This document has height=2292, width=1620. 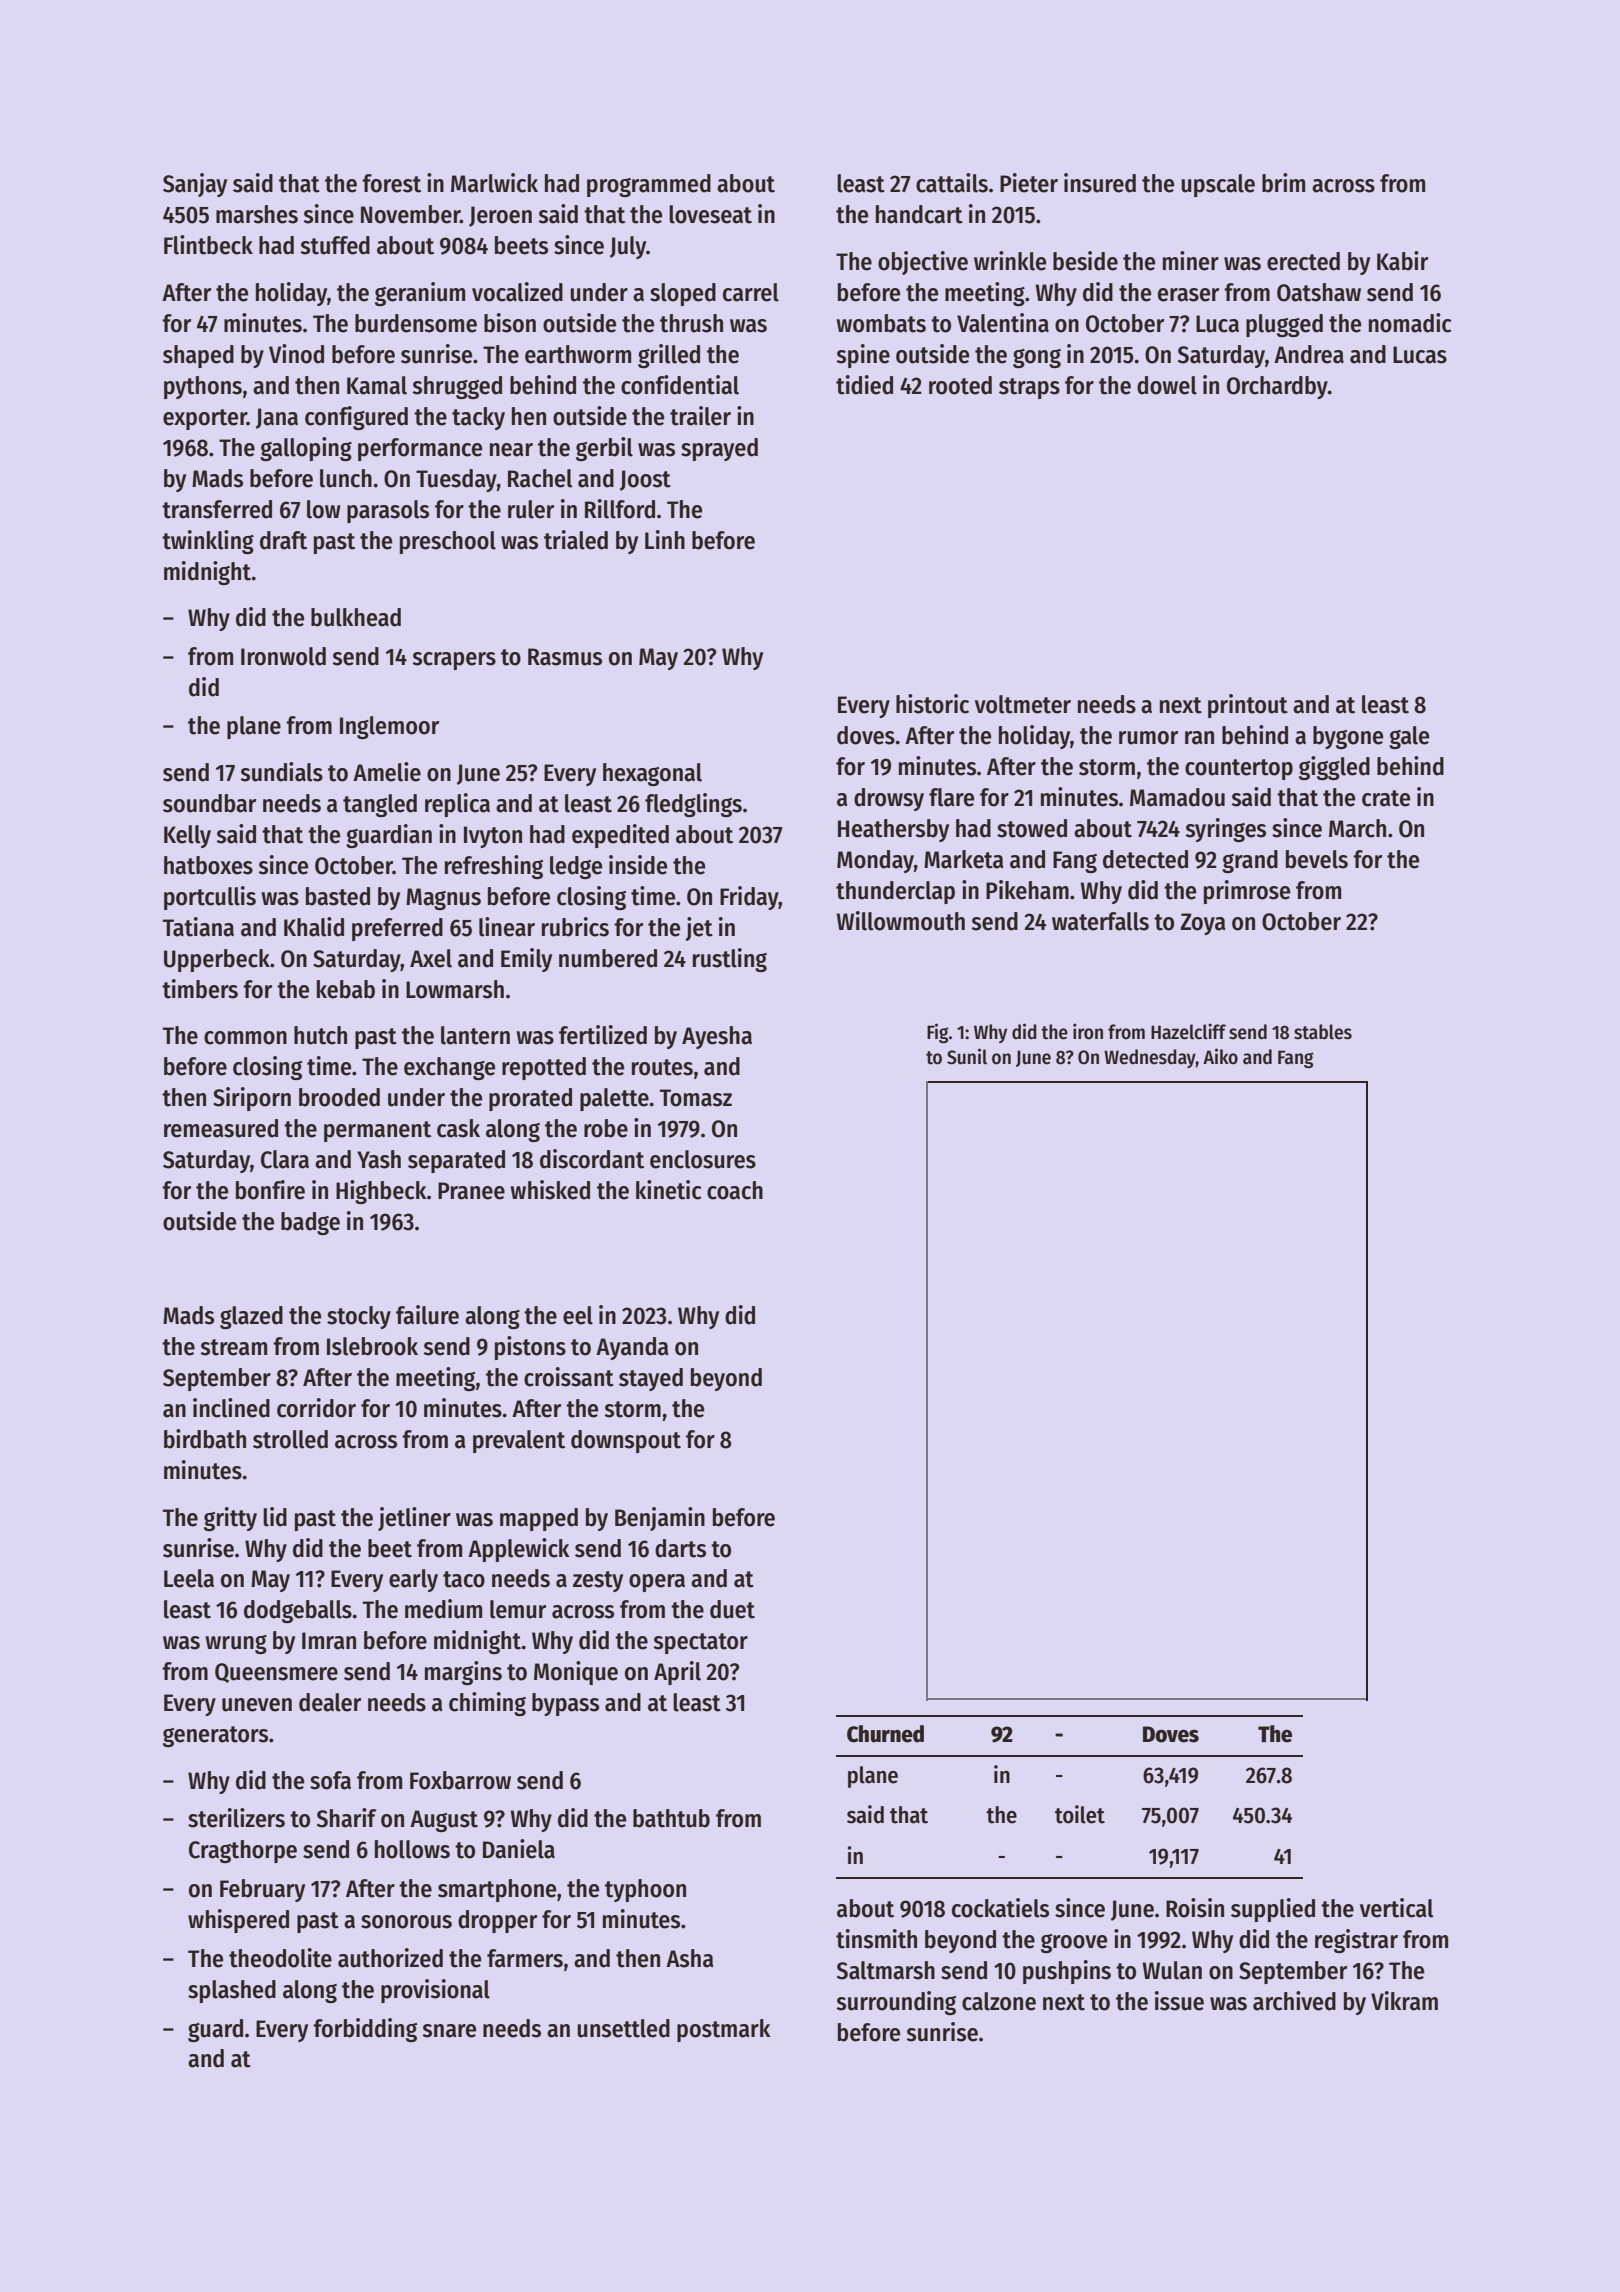 I want to click on brim, so click(x=1283, y=183).
